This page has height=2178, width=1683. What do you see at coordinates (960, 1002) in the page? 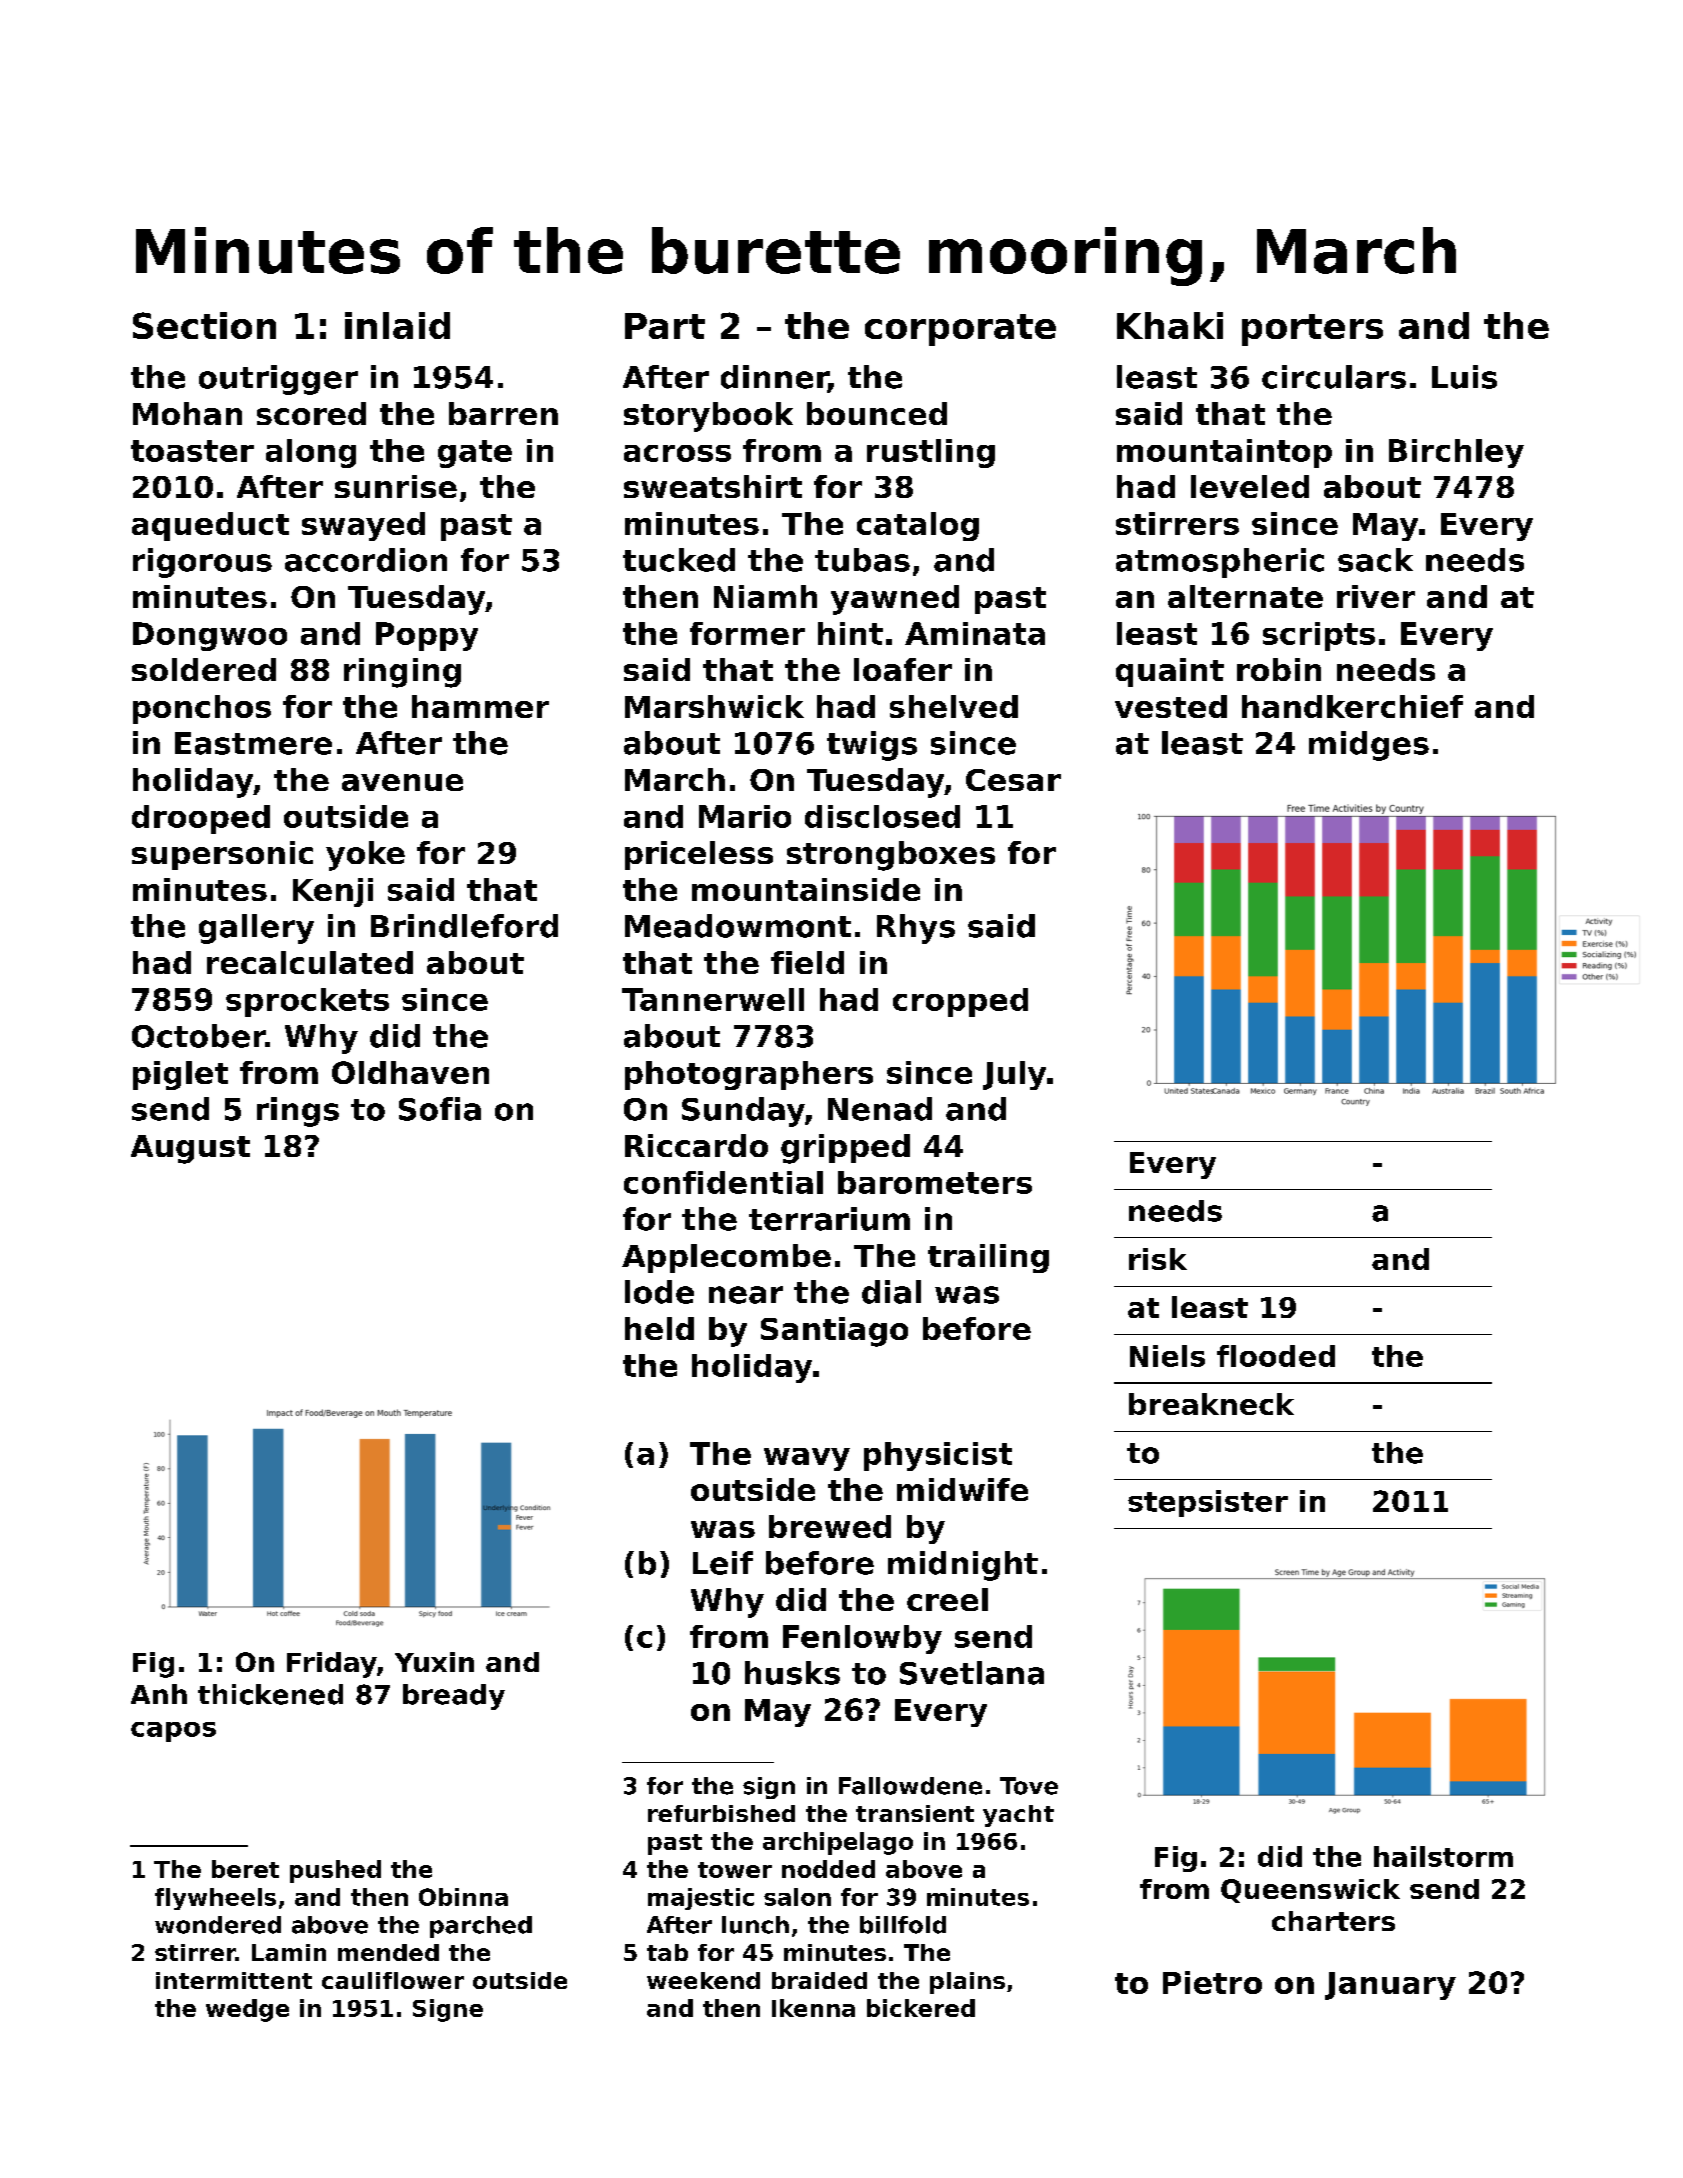
I see `cropped` at bounding box center [960, 1002].
